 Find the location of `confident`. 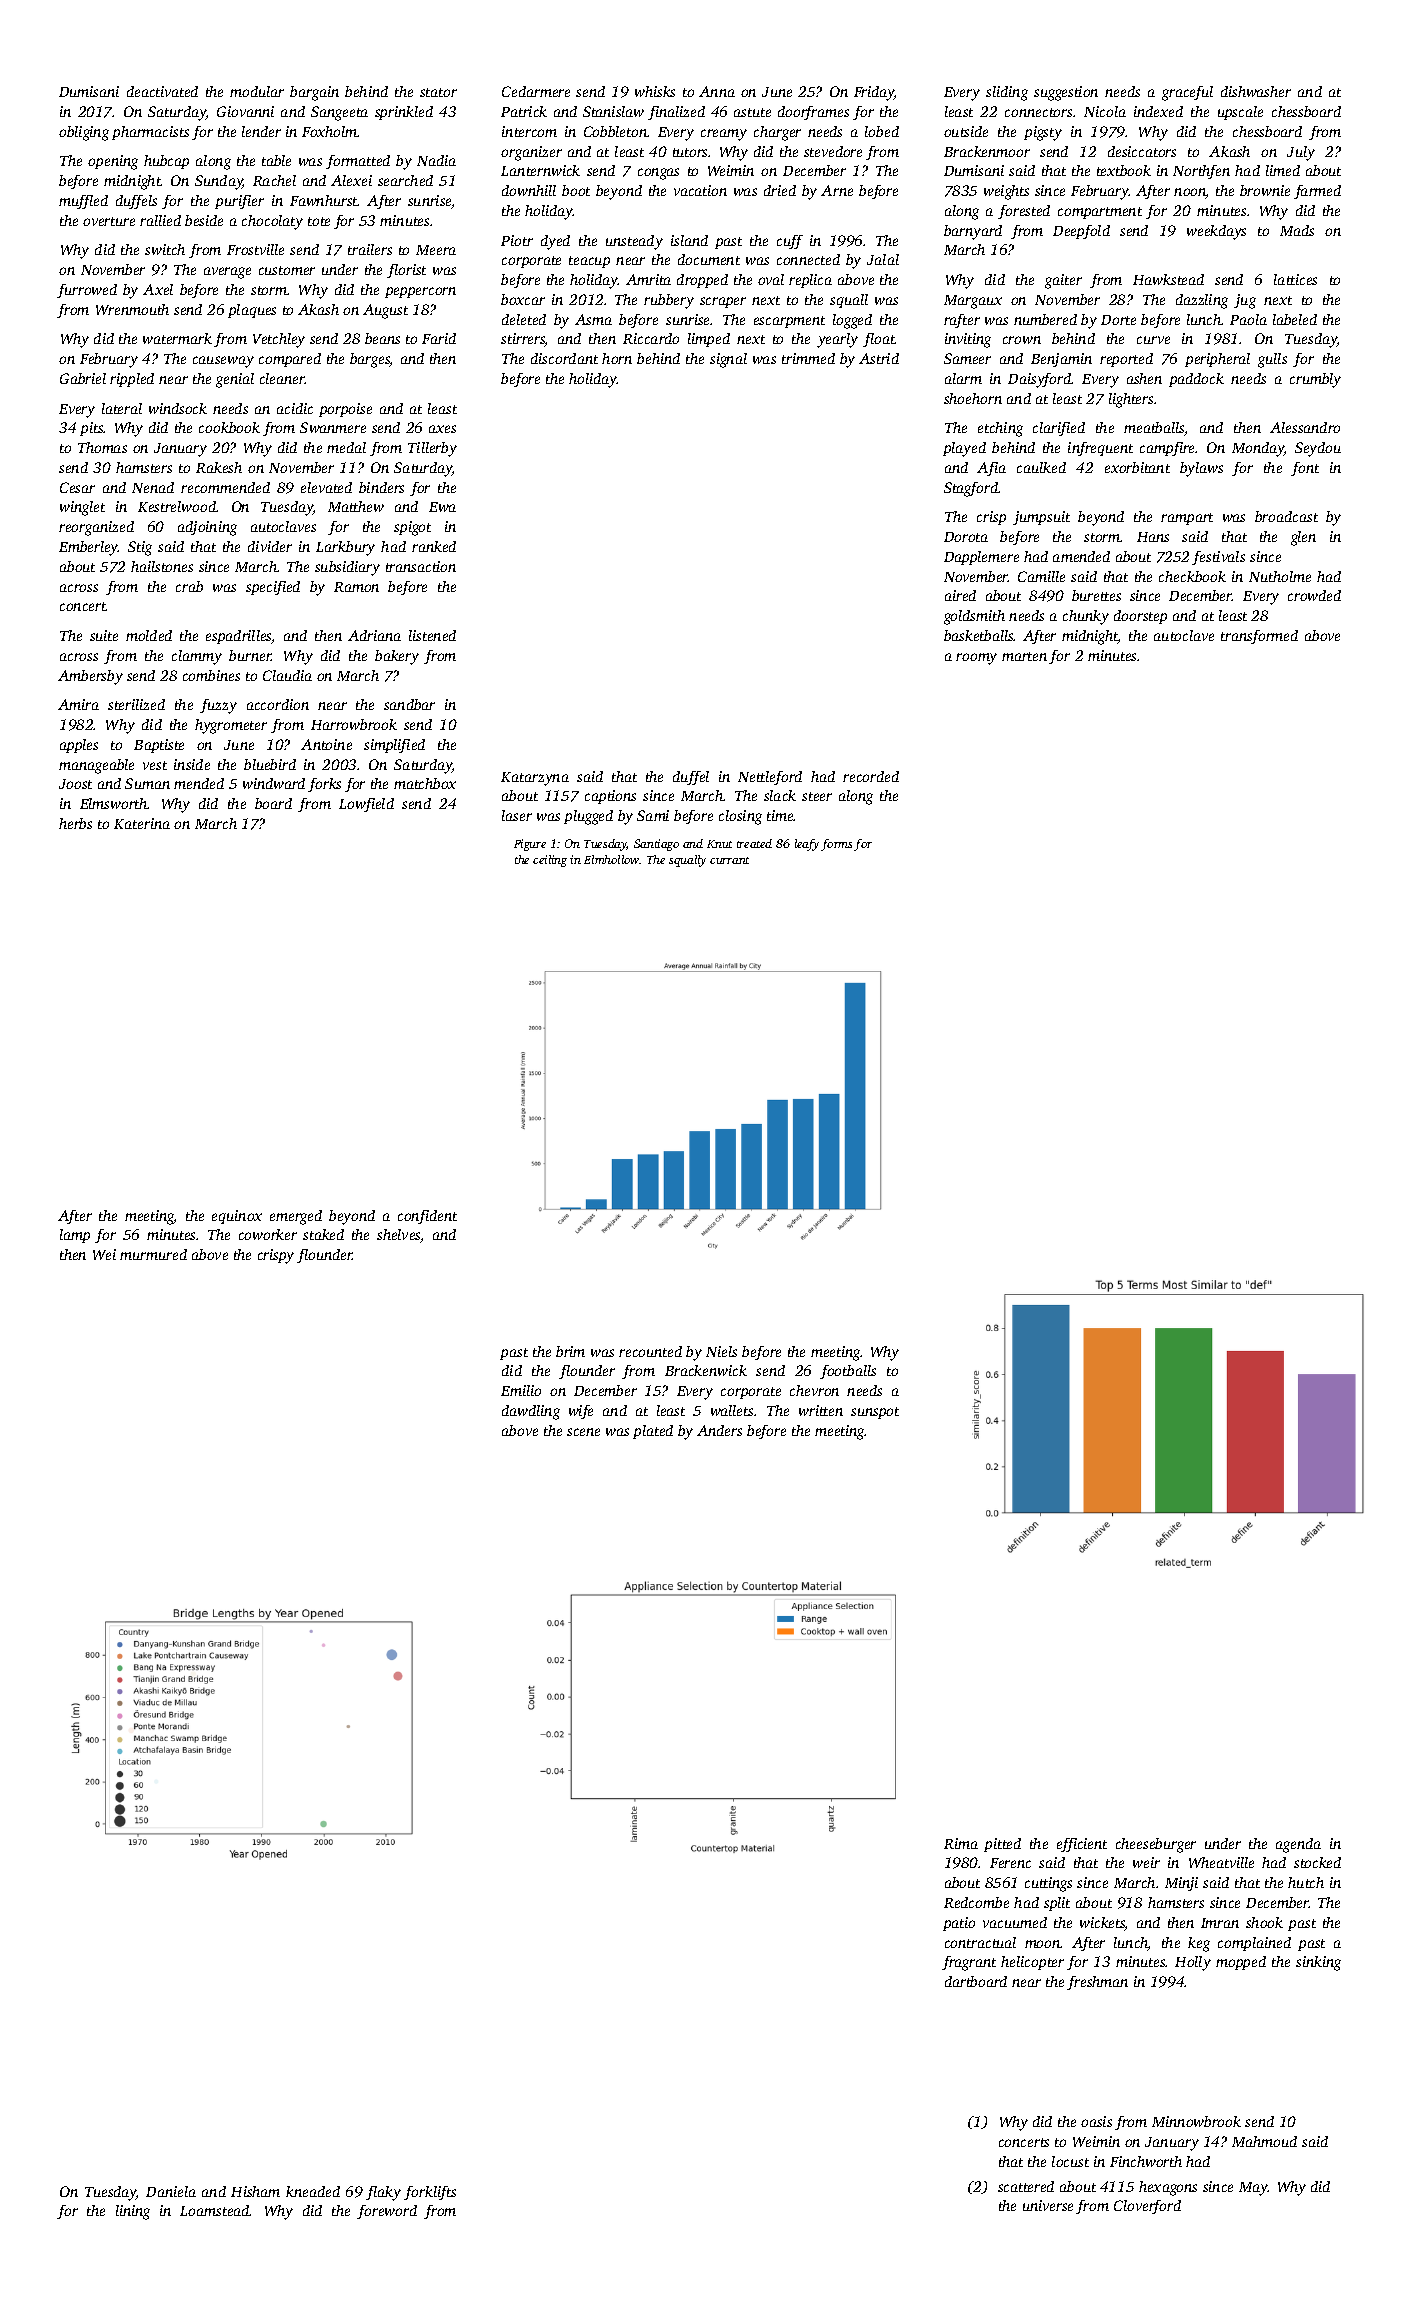

confident is located at coordinates (427, 1217).
